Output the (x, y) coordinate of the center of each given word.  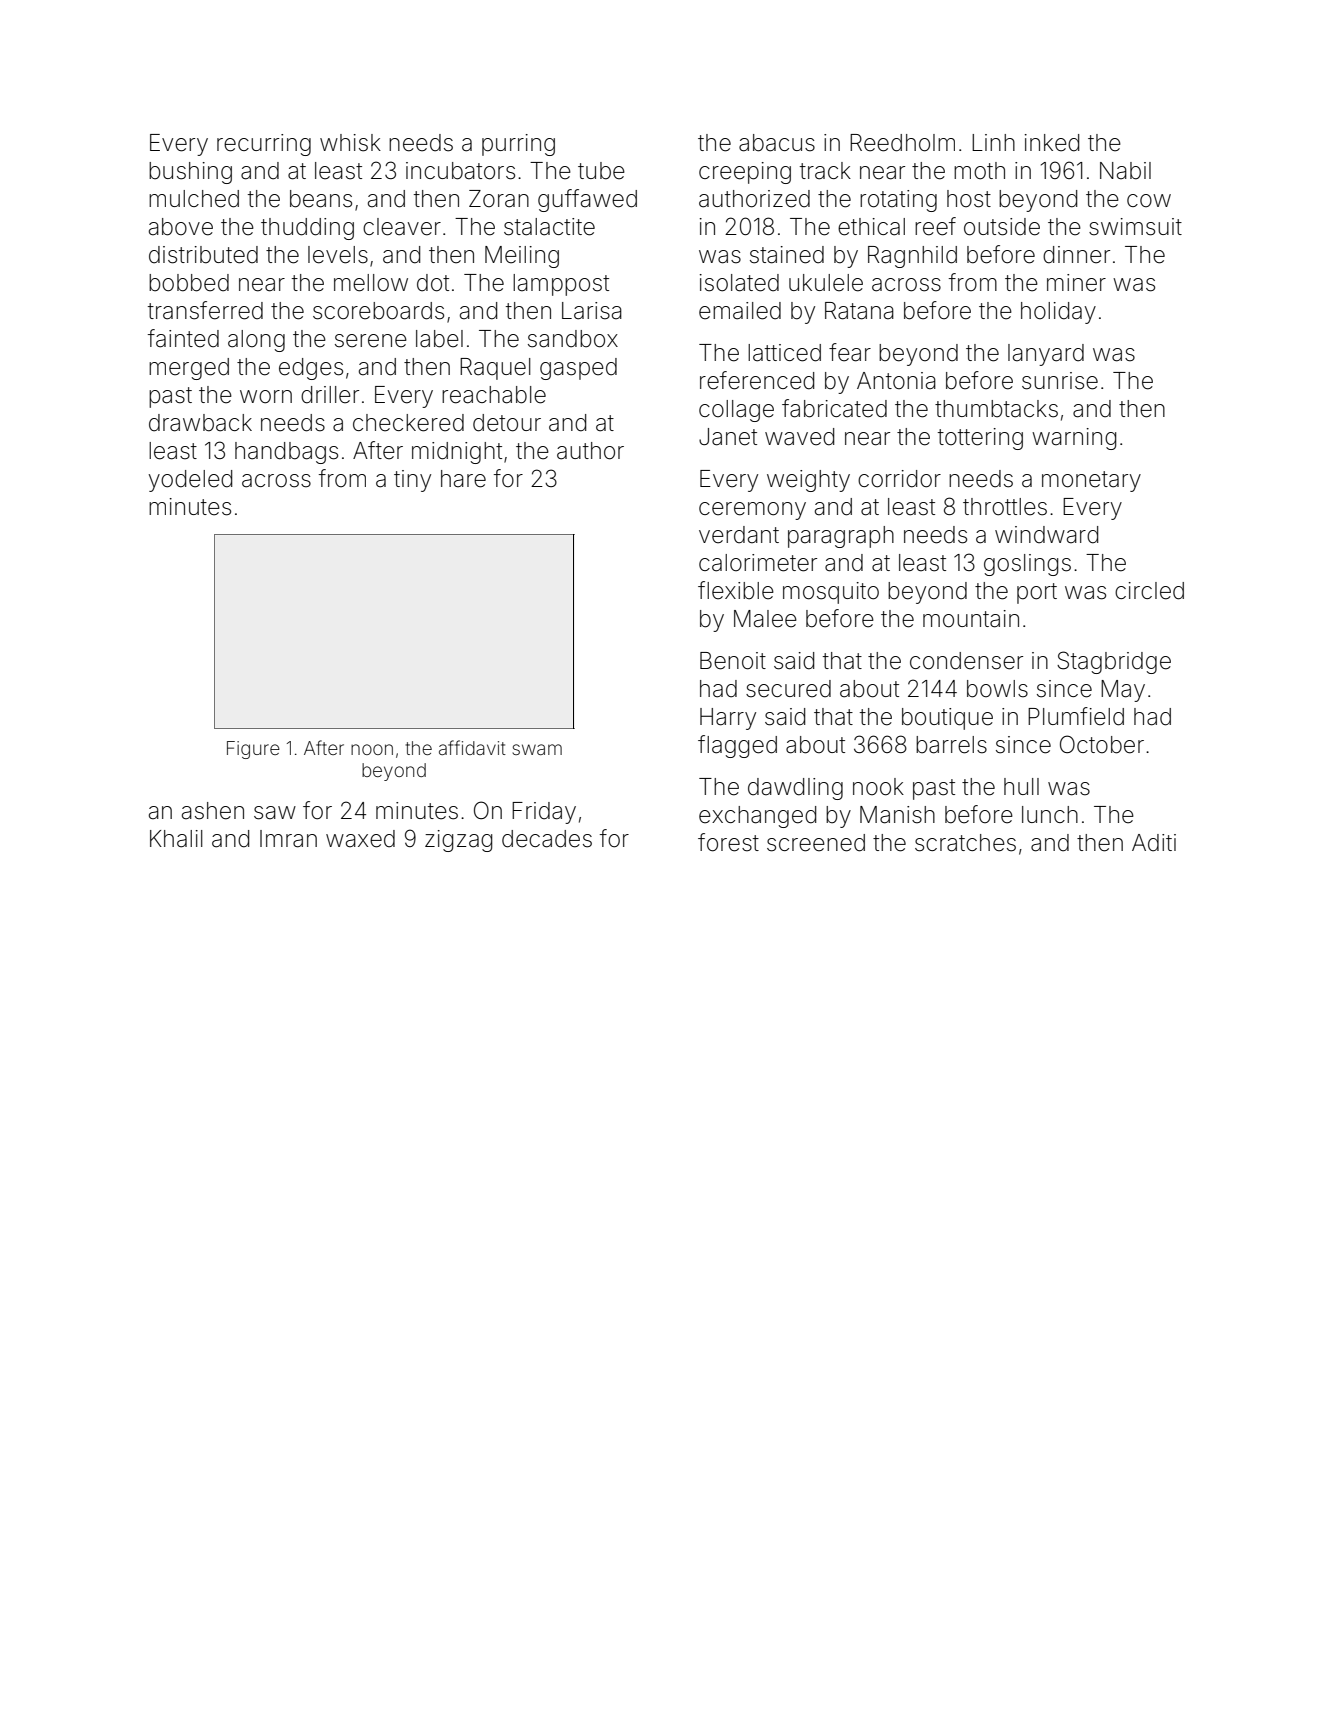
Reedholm (902, 143)
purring (518, 145)
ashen (213, 811)
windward (1046, 535)
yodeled (190, 481)
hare (463, 479)
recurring (264, 145)
